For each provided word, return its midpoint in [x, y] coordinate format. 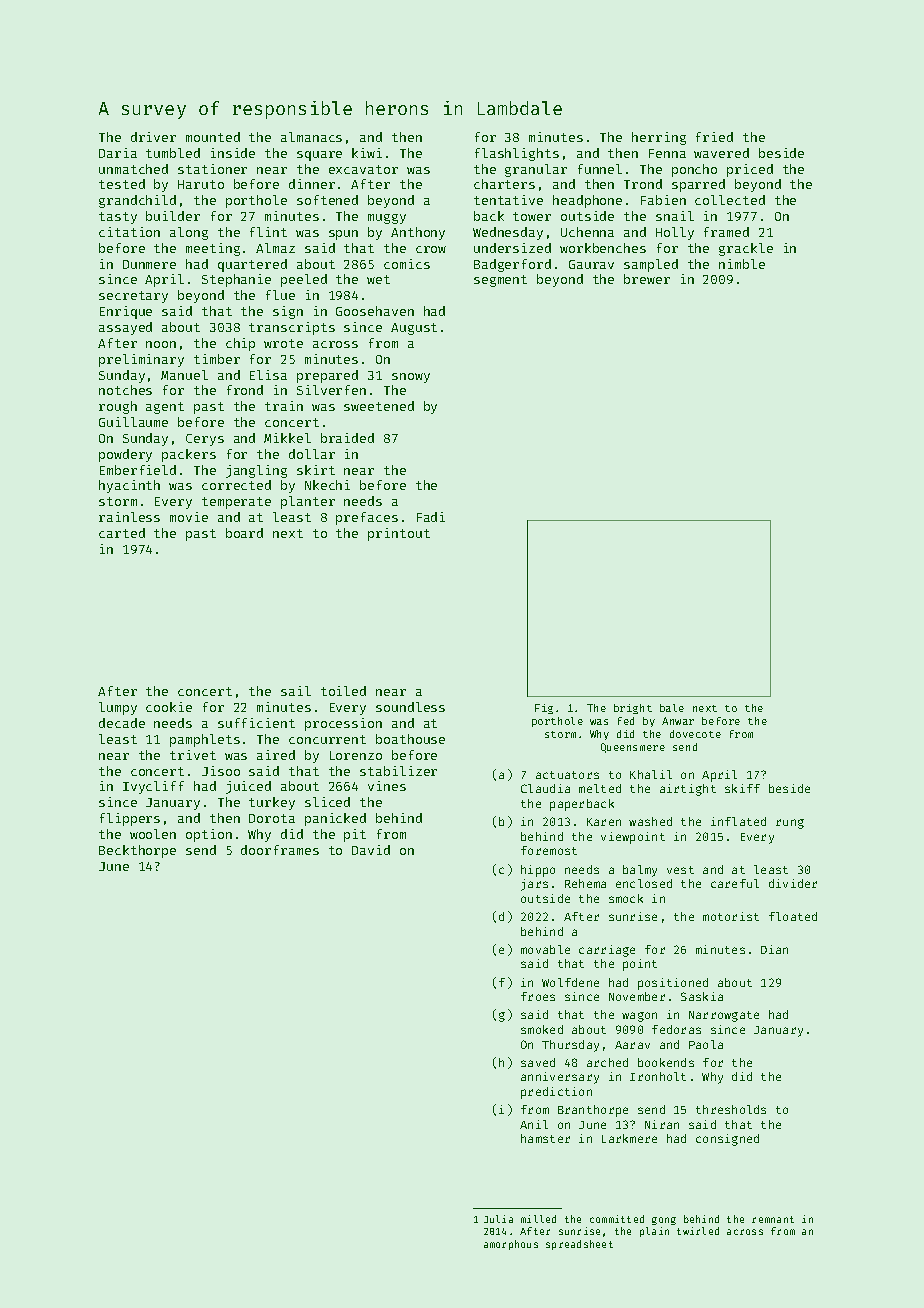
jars [534, 885]
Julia [498, 1219]
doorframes [280, 850]
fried [714, 137]
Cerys [205, 440]
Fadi [431, 517]
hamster [545, 1138]
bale [672, 708]
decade [122, 723]
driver [153, 137]
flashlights [517, 154]
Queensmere [633, 748]
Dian [774, 949]
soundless [410, 707]
